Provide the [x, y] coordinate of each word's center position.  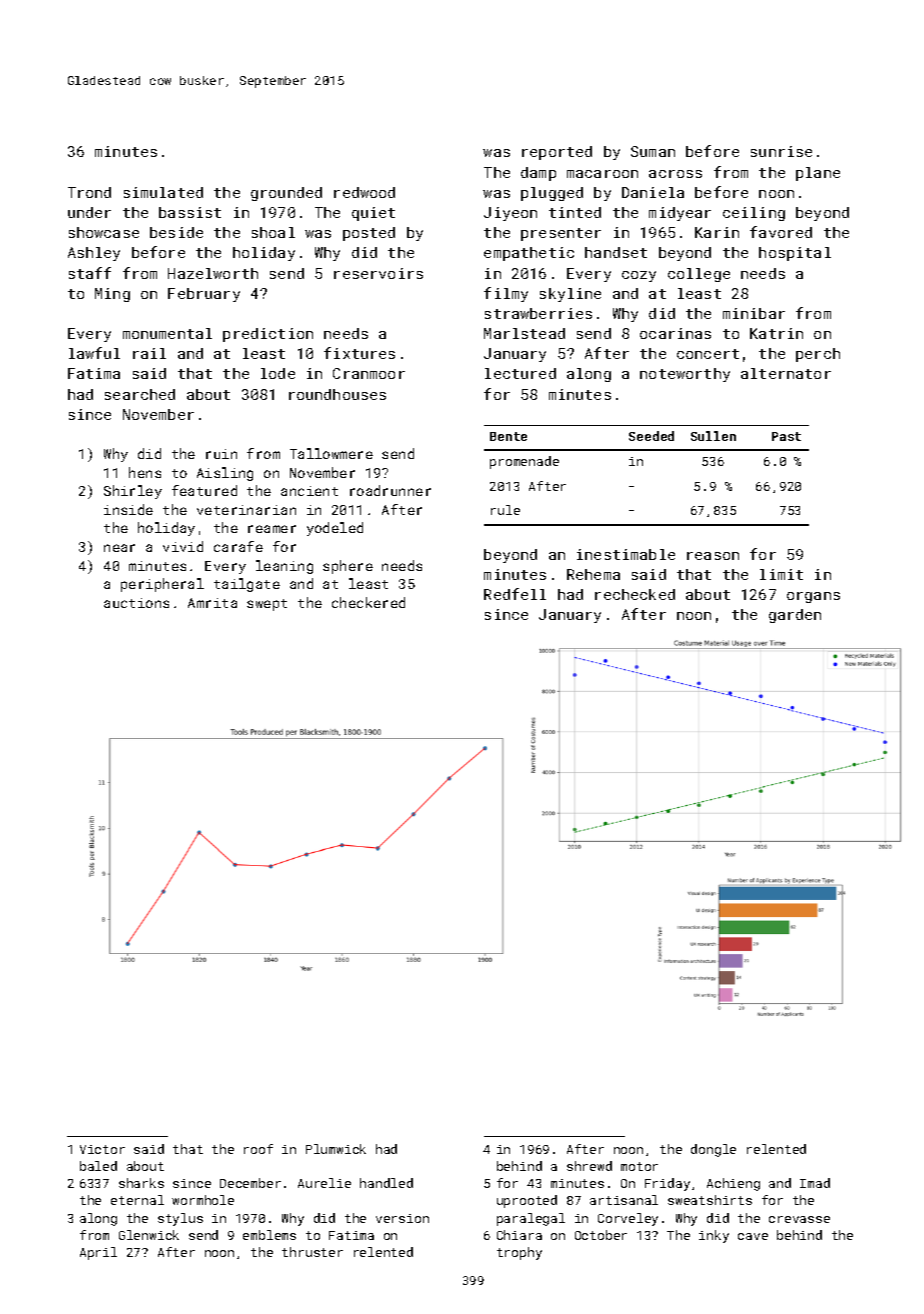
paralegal [531, 1219]
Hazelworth [213, 273]
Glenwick [149, 1235]
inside [128, 509]
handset [616, 252]
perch [818, 355]
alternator [786, 373]
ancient [309, 491]
